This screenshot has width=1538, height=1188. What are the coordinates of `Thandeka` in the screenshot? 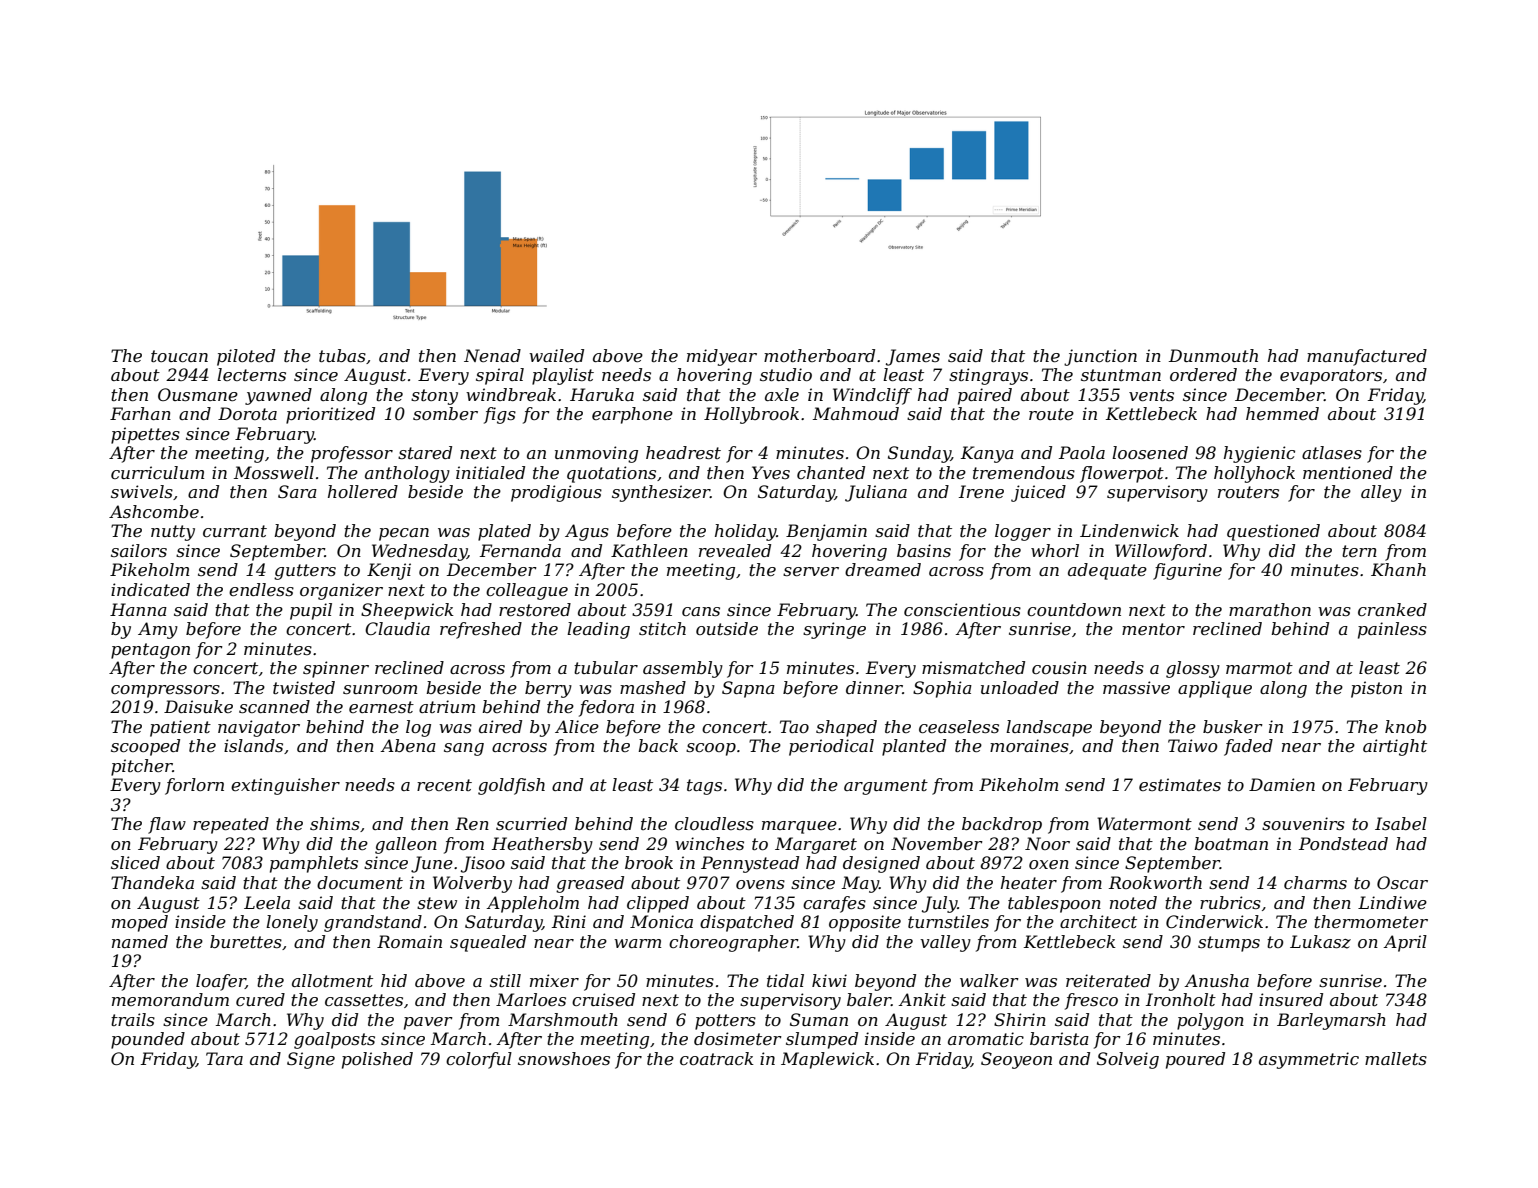 It's located at (152, 882).
